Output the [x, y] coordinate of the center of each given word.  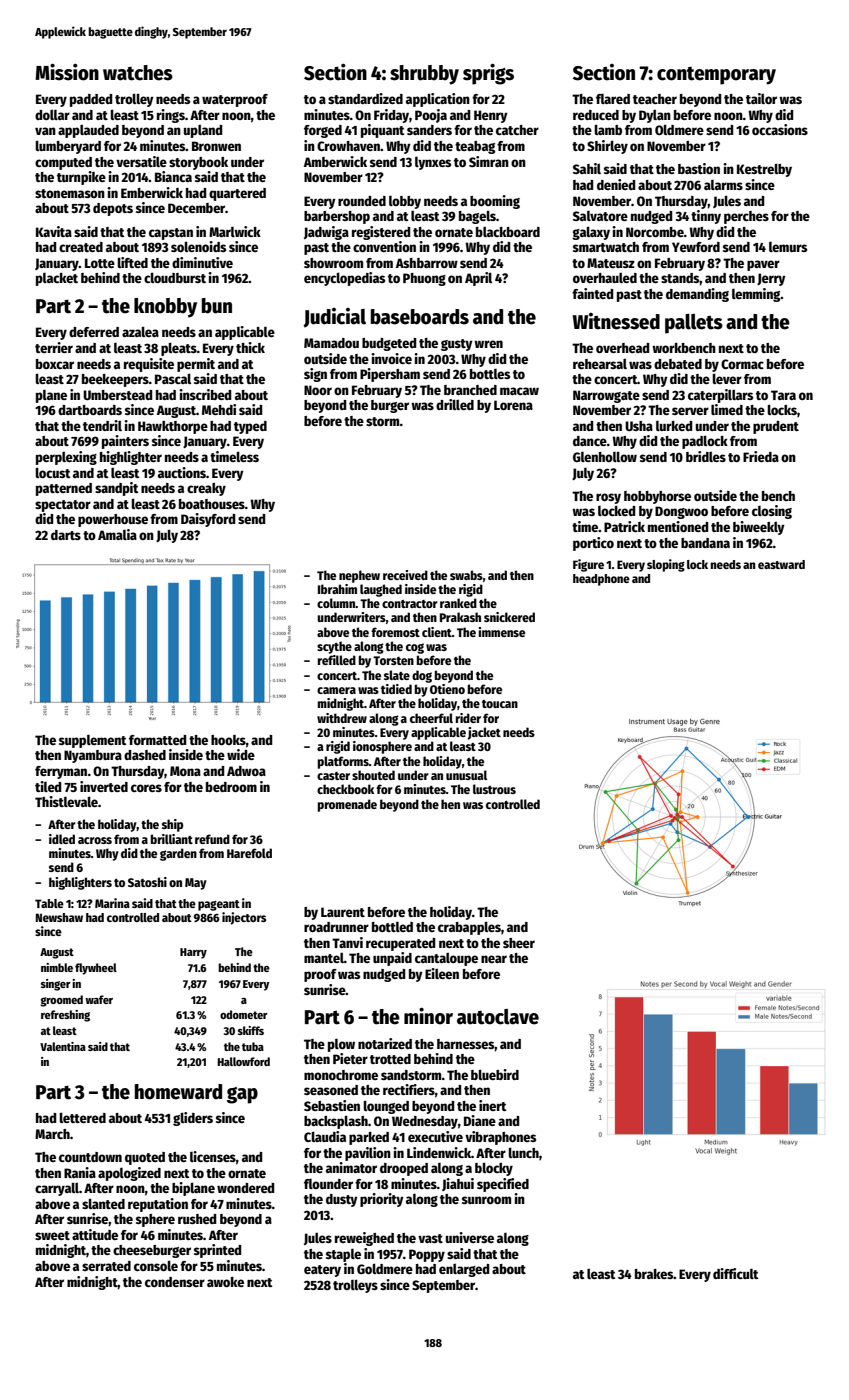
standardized [365, 98]
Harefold [249, 853]
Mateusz [611, 263]
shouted [373, 775]
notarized [385, 1043]
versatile [141, 161]
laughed [381, 590]
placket [57, 279]
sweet [52, 1235]
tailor [761, 98]
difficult [736, 1273]
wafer [99, 999]
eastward [781, 564]
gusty [457, 345]
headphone [601, 580]
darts [66, 535]
